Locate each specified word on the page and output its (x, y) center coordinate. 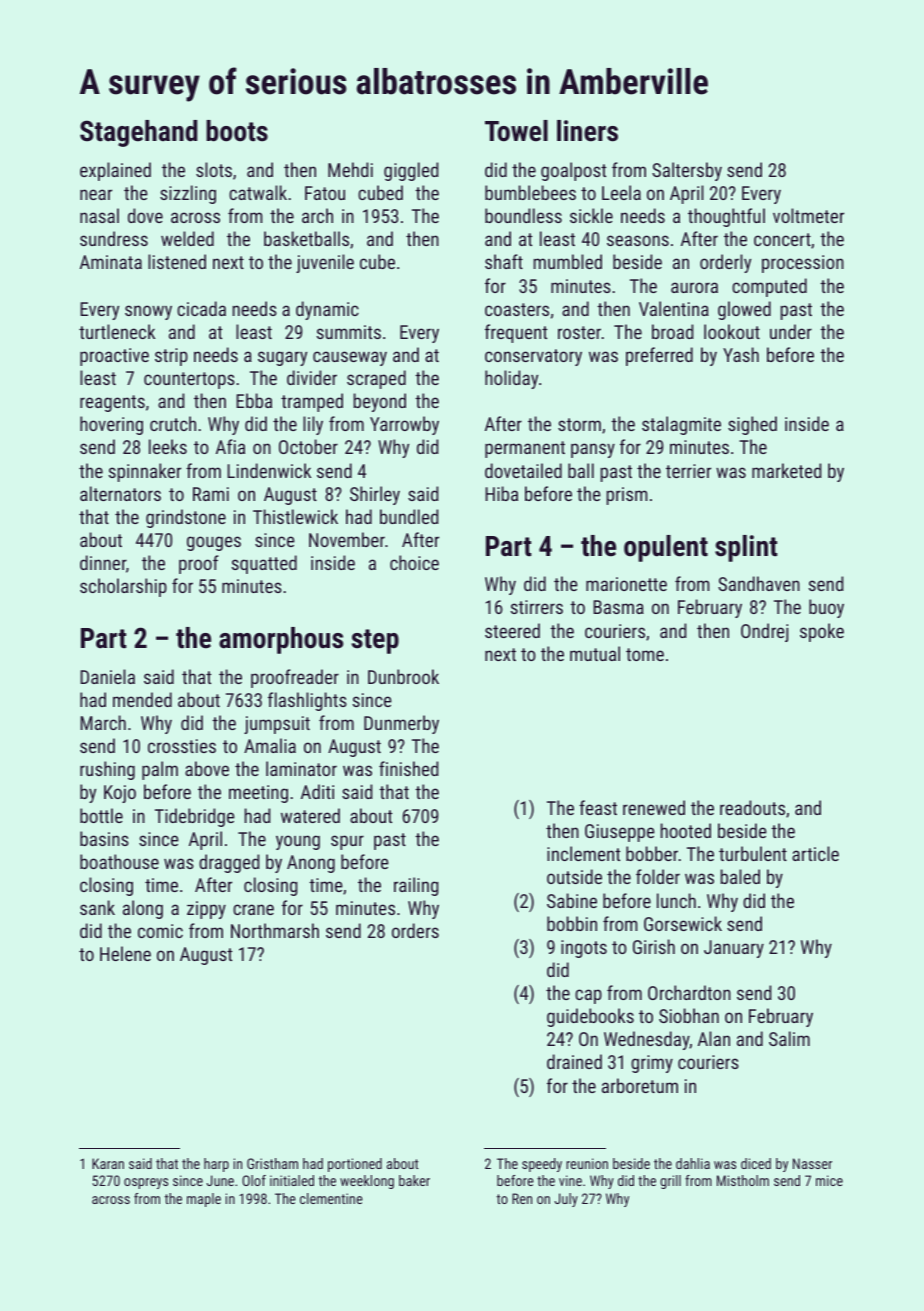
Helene (125, 953)
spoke (822, 632)
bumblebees (530, 192)
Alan (714, 1038)
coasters (517, 309)
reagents (112, 403)
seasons (638, 240)
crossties (182, 746)
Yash (741, 354)
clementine (331, 1198)
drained (574, 1061)
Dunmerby (401, 724)
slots (214, 169)
